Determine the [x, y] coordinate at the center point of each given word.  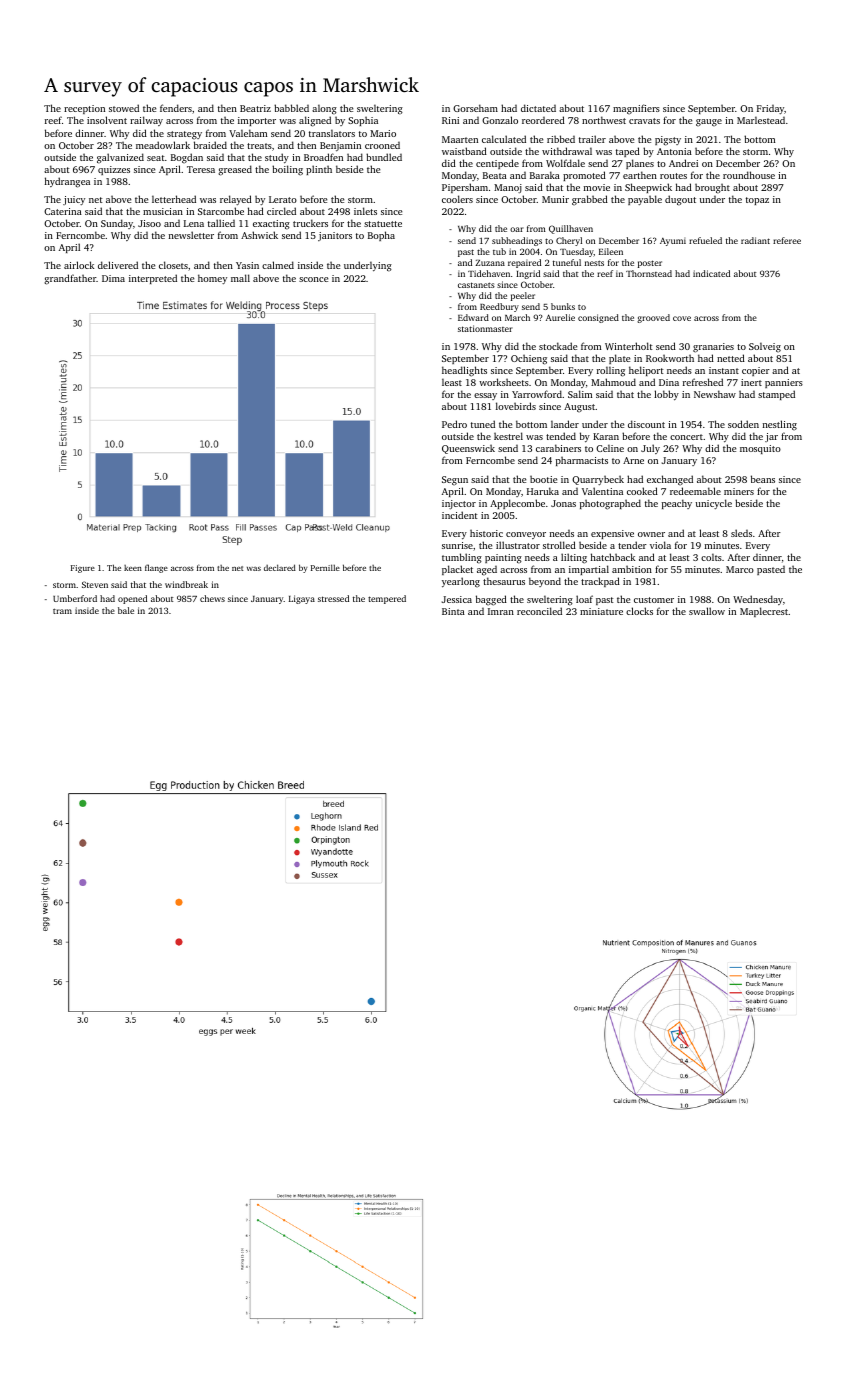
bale [126, 610]
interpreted [153, 279]
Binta [453, 611]
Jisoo [149, 223]
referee [787, 240]
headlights [464, 371]
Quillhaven [571, 229]
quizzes [114, 170]
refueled [705, 240]
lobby [666, 395]
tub [499, 251]
